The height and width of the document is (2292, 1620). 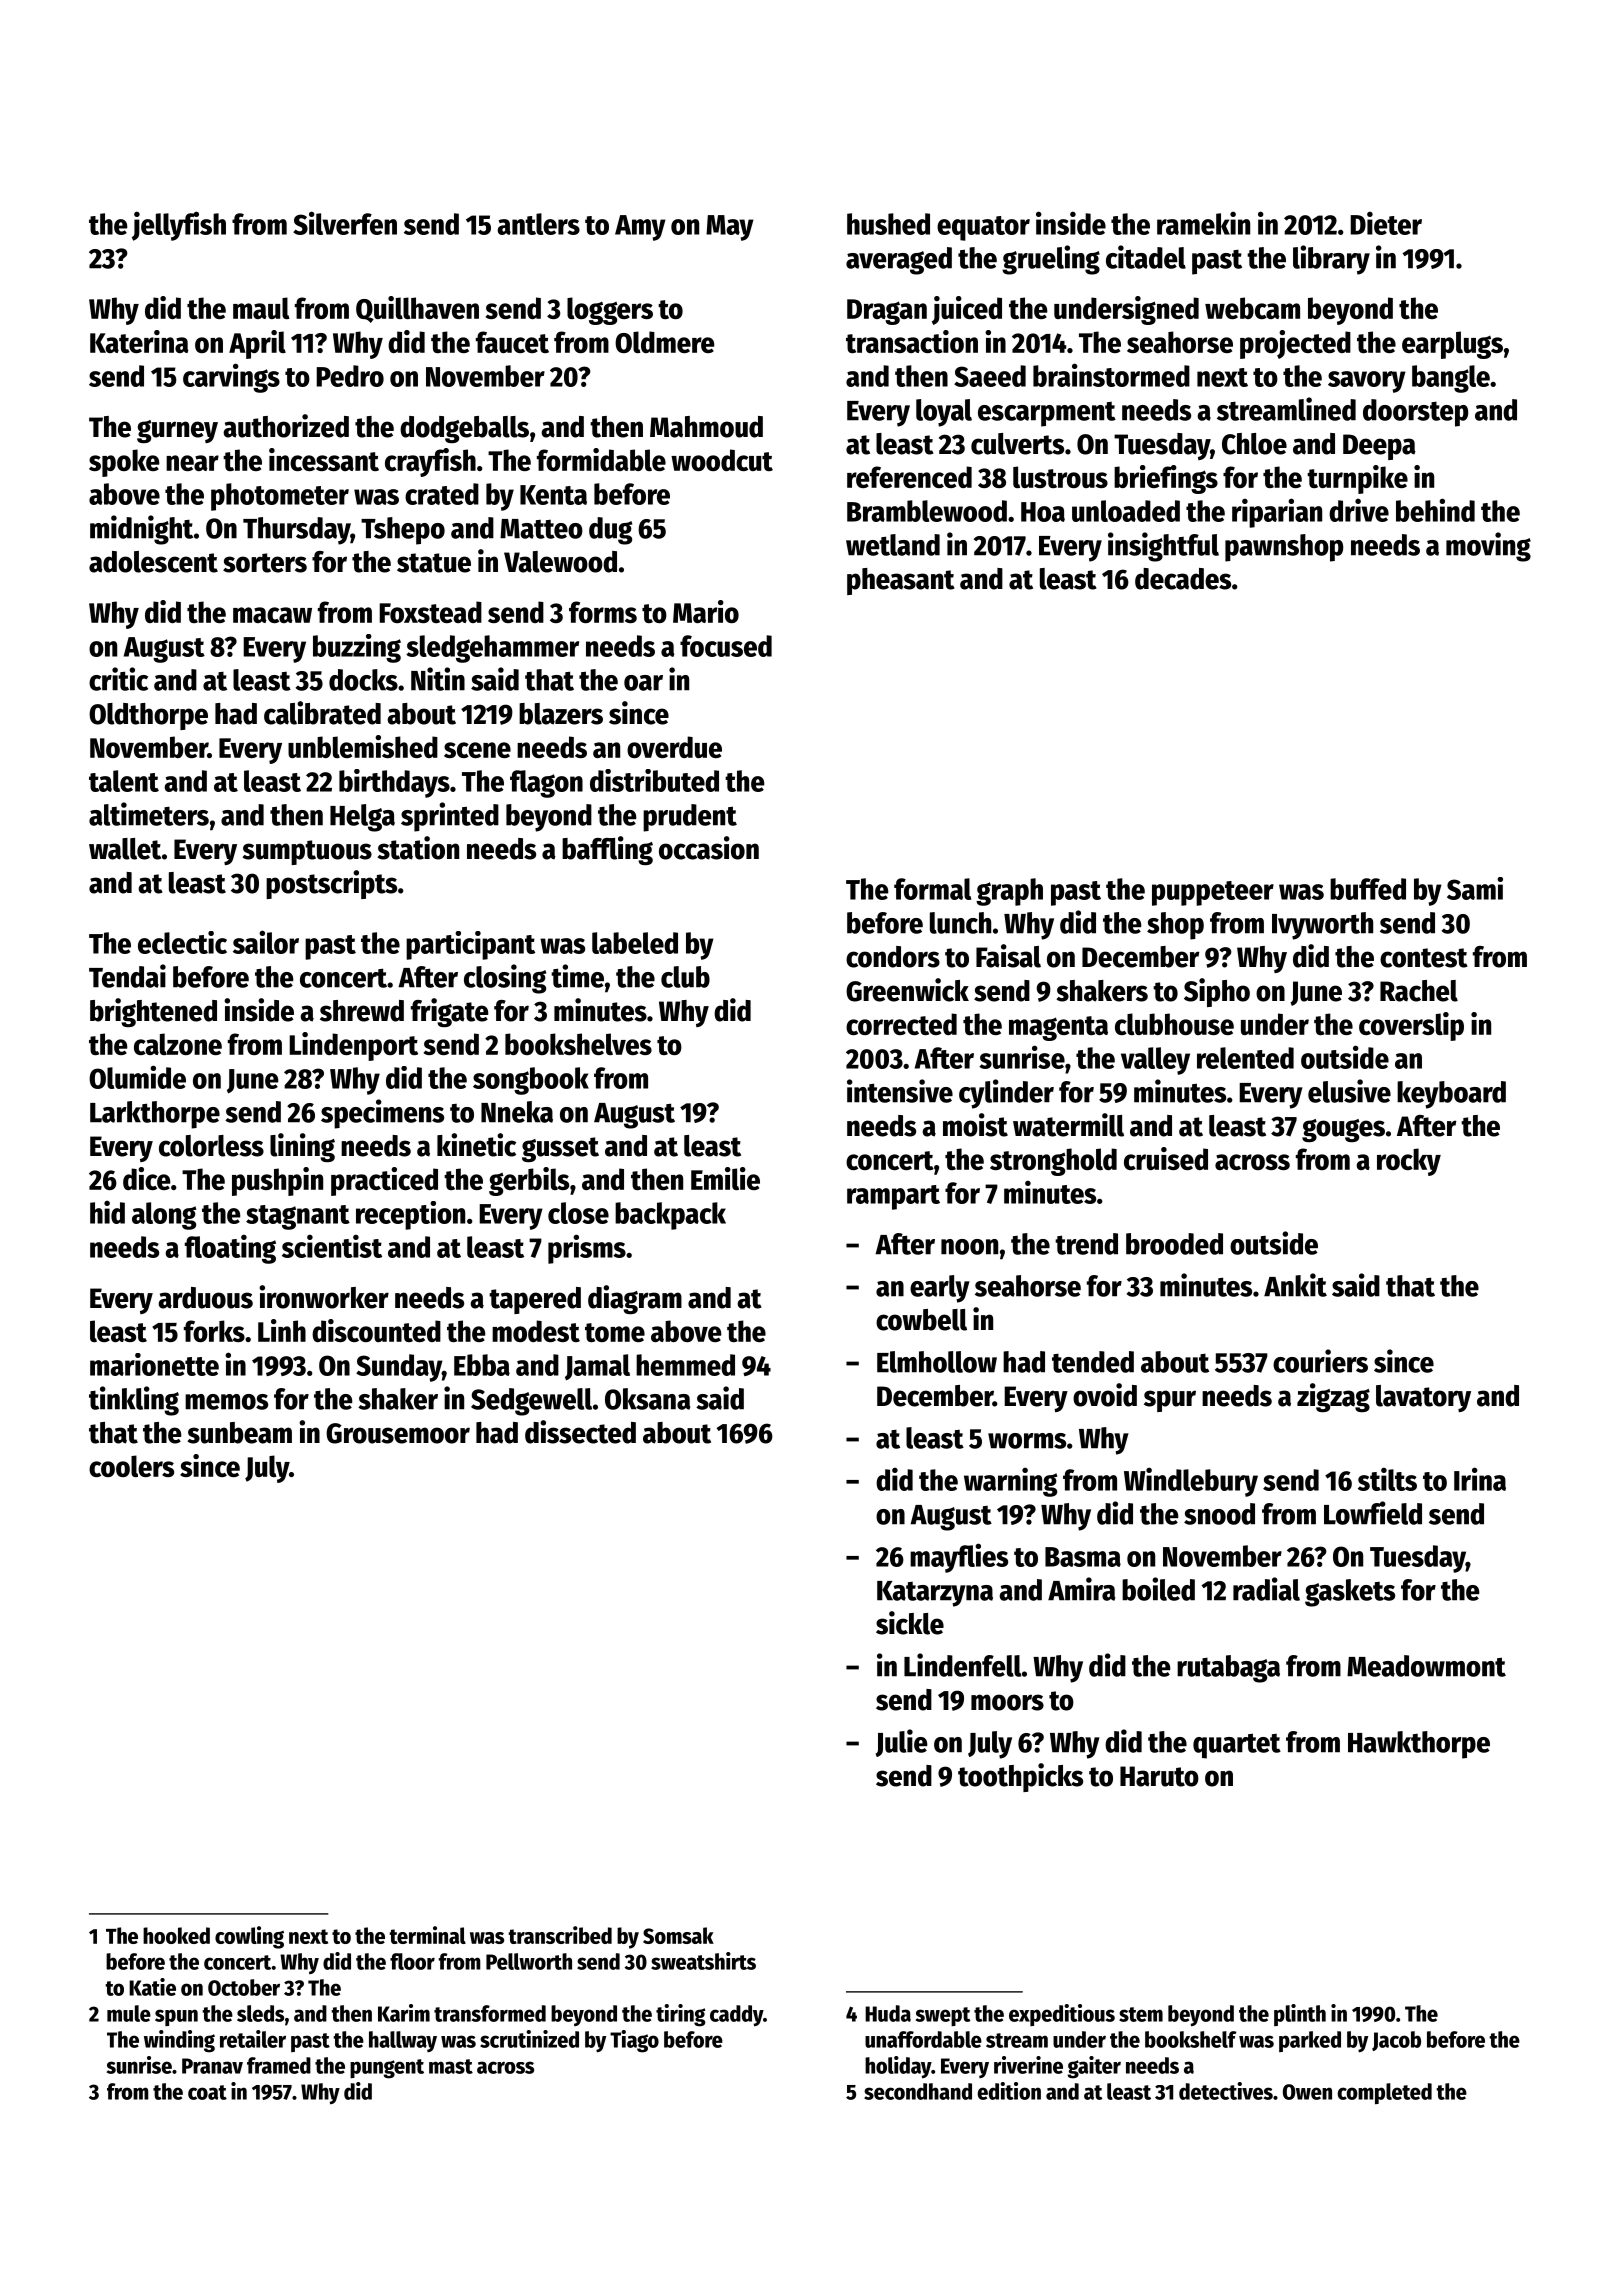 What do you see at coordinates (207, 2092) in the document?
I see `coat` at bounding box center [207, 2092].
